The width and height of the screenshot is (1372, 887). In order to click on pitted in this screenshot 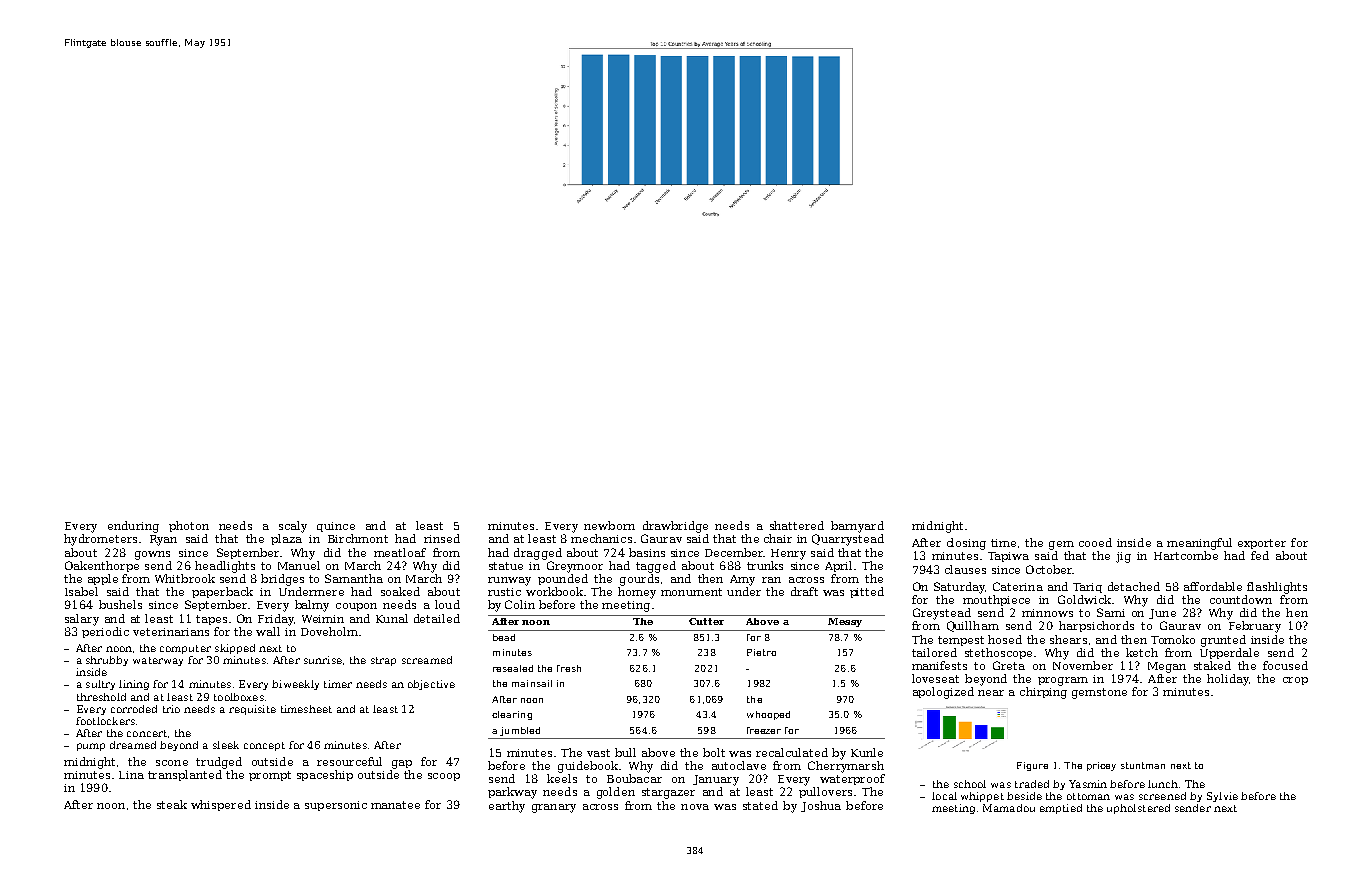, I will do `click(867, 592)`.
